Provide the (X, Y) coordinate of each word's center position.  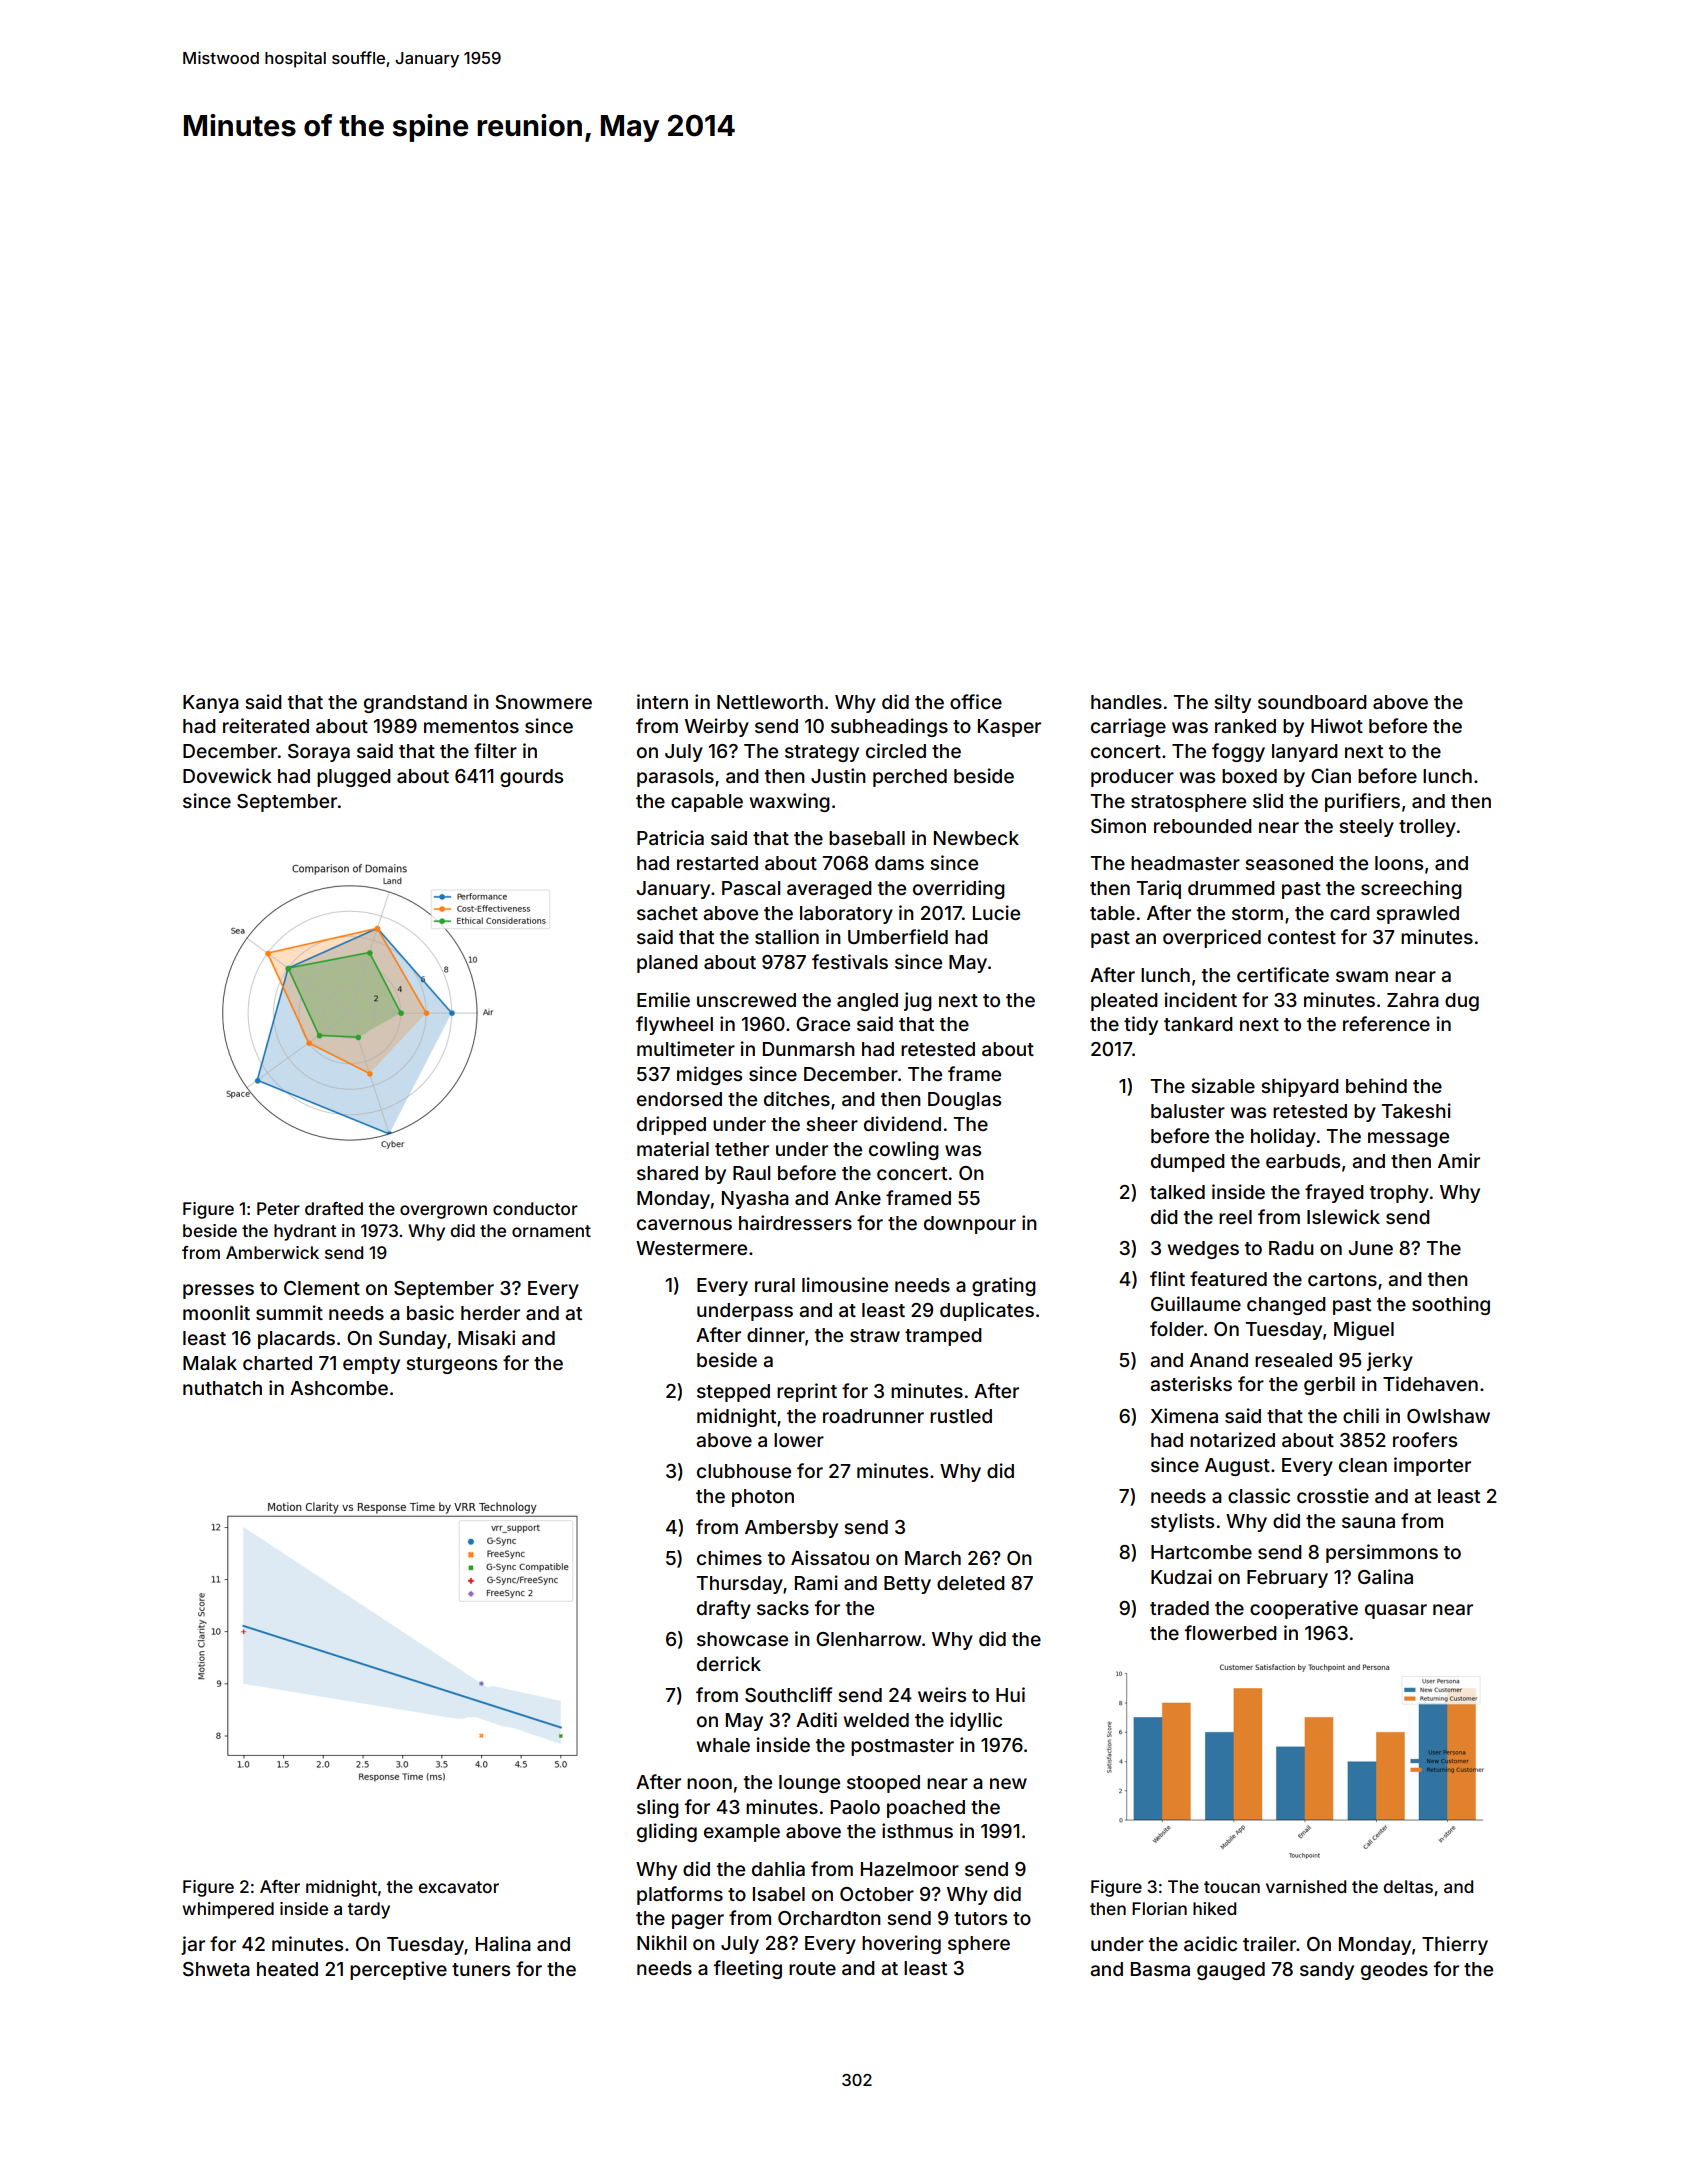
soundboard (1312, 702)
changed (1286, 1306)
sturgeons (451, 1365)
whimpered (228, 1910)
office (976, 701)
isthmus (917, 1830)
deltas (1408, 1886)
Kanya (211, 704)
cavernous (684, 1224)
